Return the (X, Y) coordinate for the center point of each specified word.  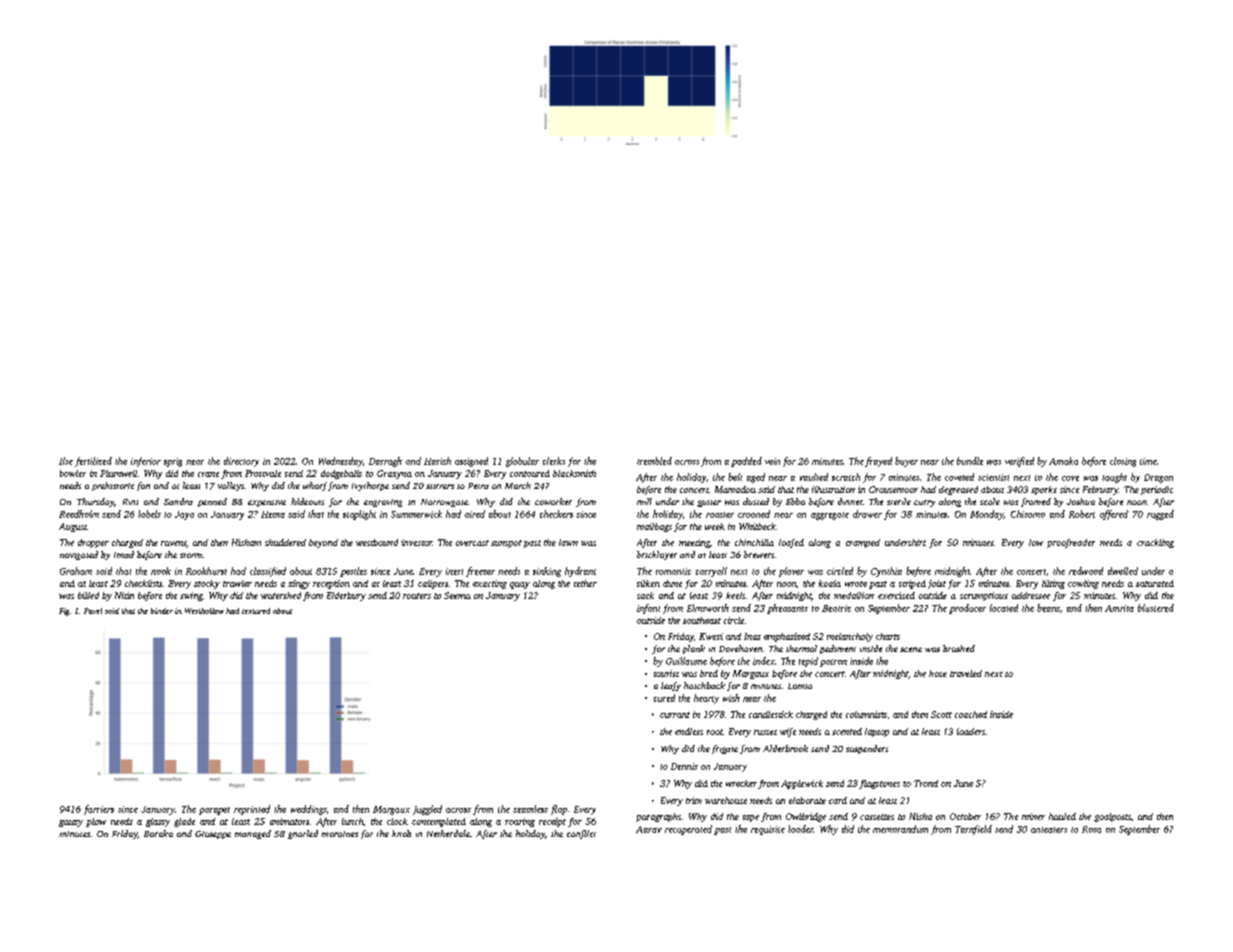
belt (735, 477)
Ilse (66, 461)
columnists (866, 714)
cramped (863, 543)
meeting (694, 543)
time (1148, 461)
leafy (671, 686)
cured (664, 698)
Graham (76, 571)
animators (289, 821)
